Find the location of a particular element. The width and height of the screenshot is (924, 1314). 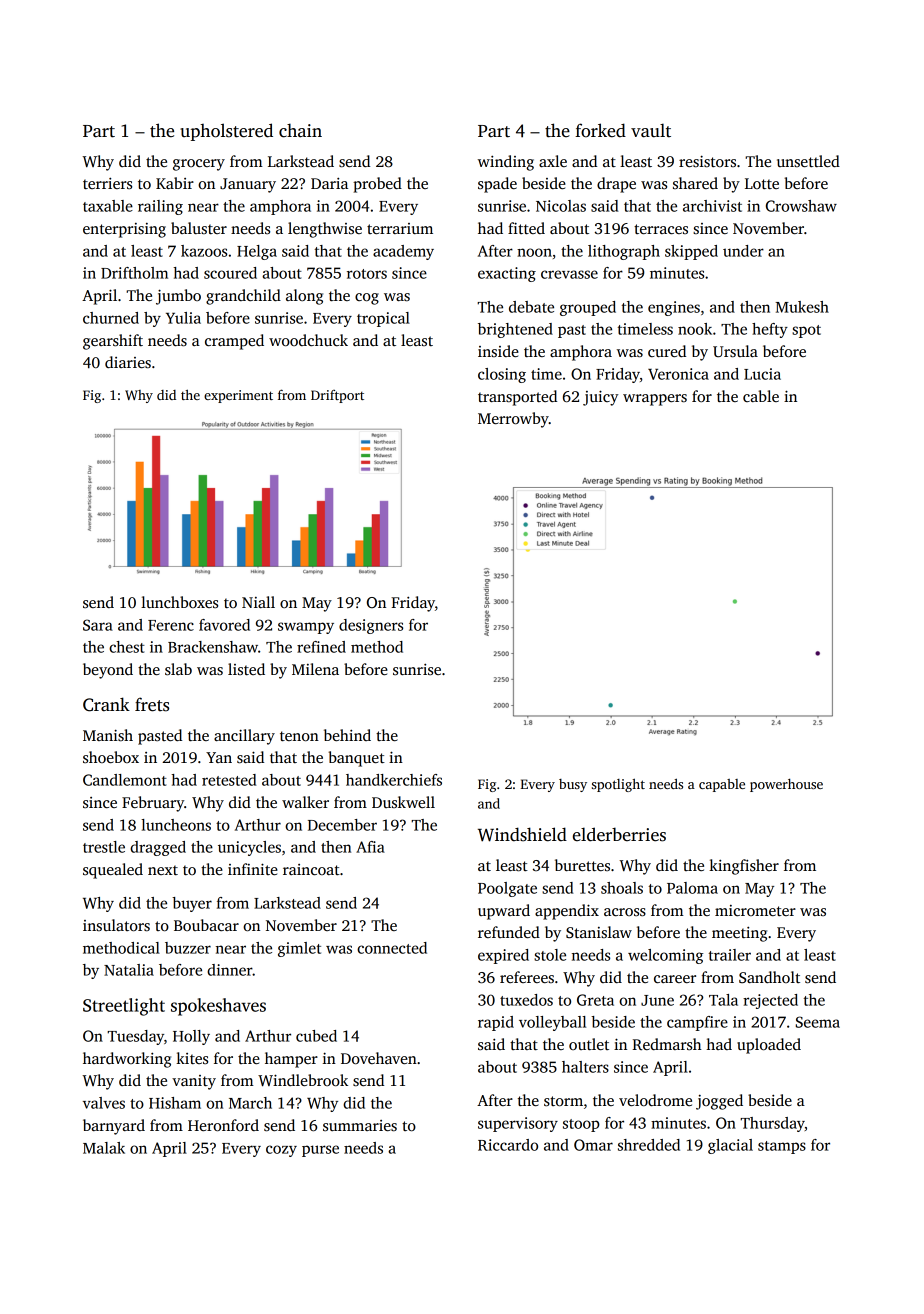

upholstered is located at coordinates (226, 132).
